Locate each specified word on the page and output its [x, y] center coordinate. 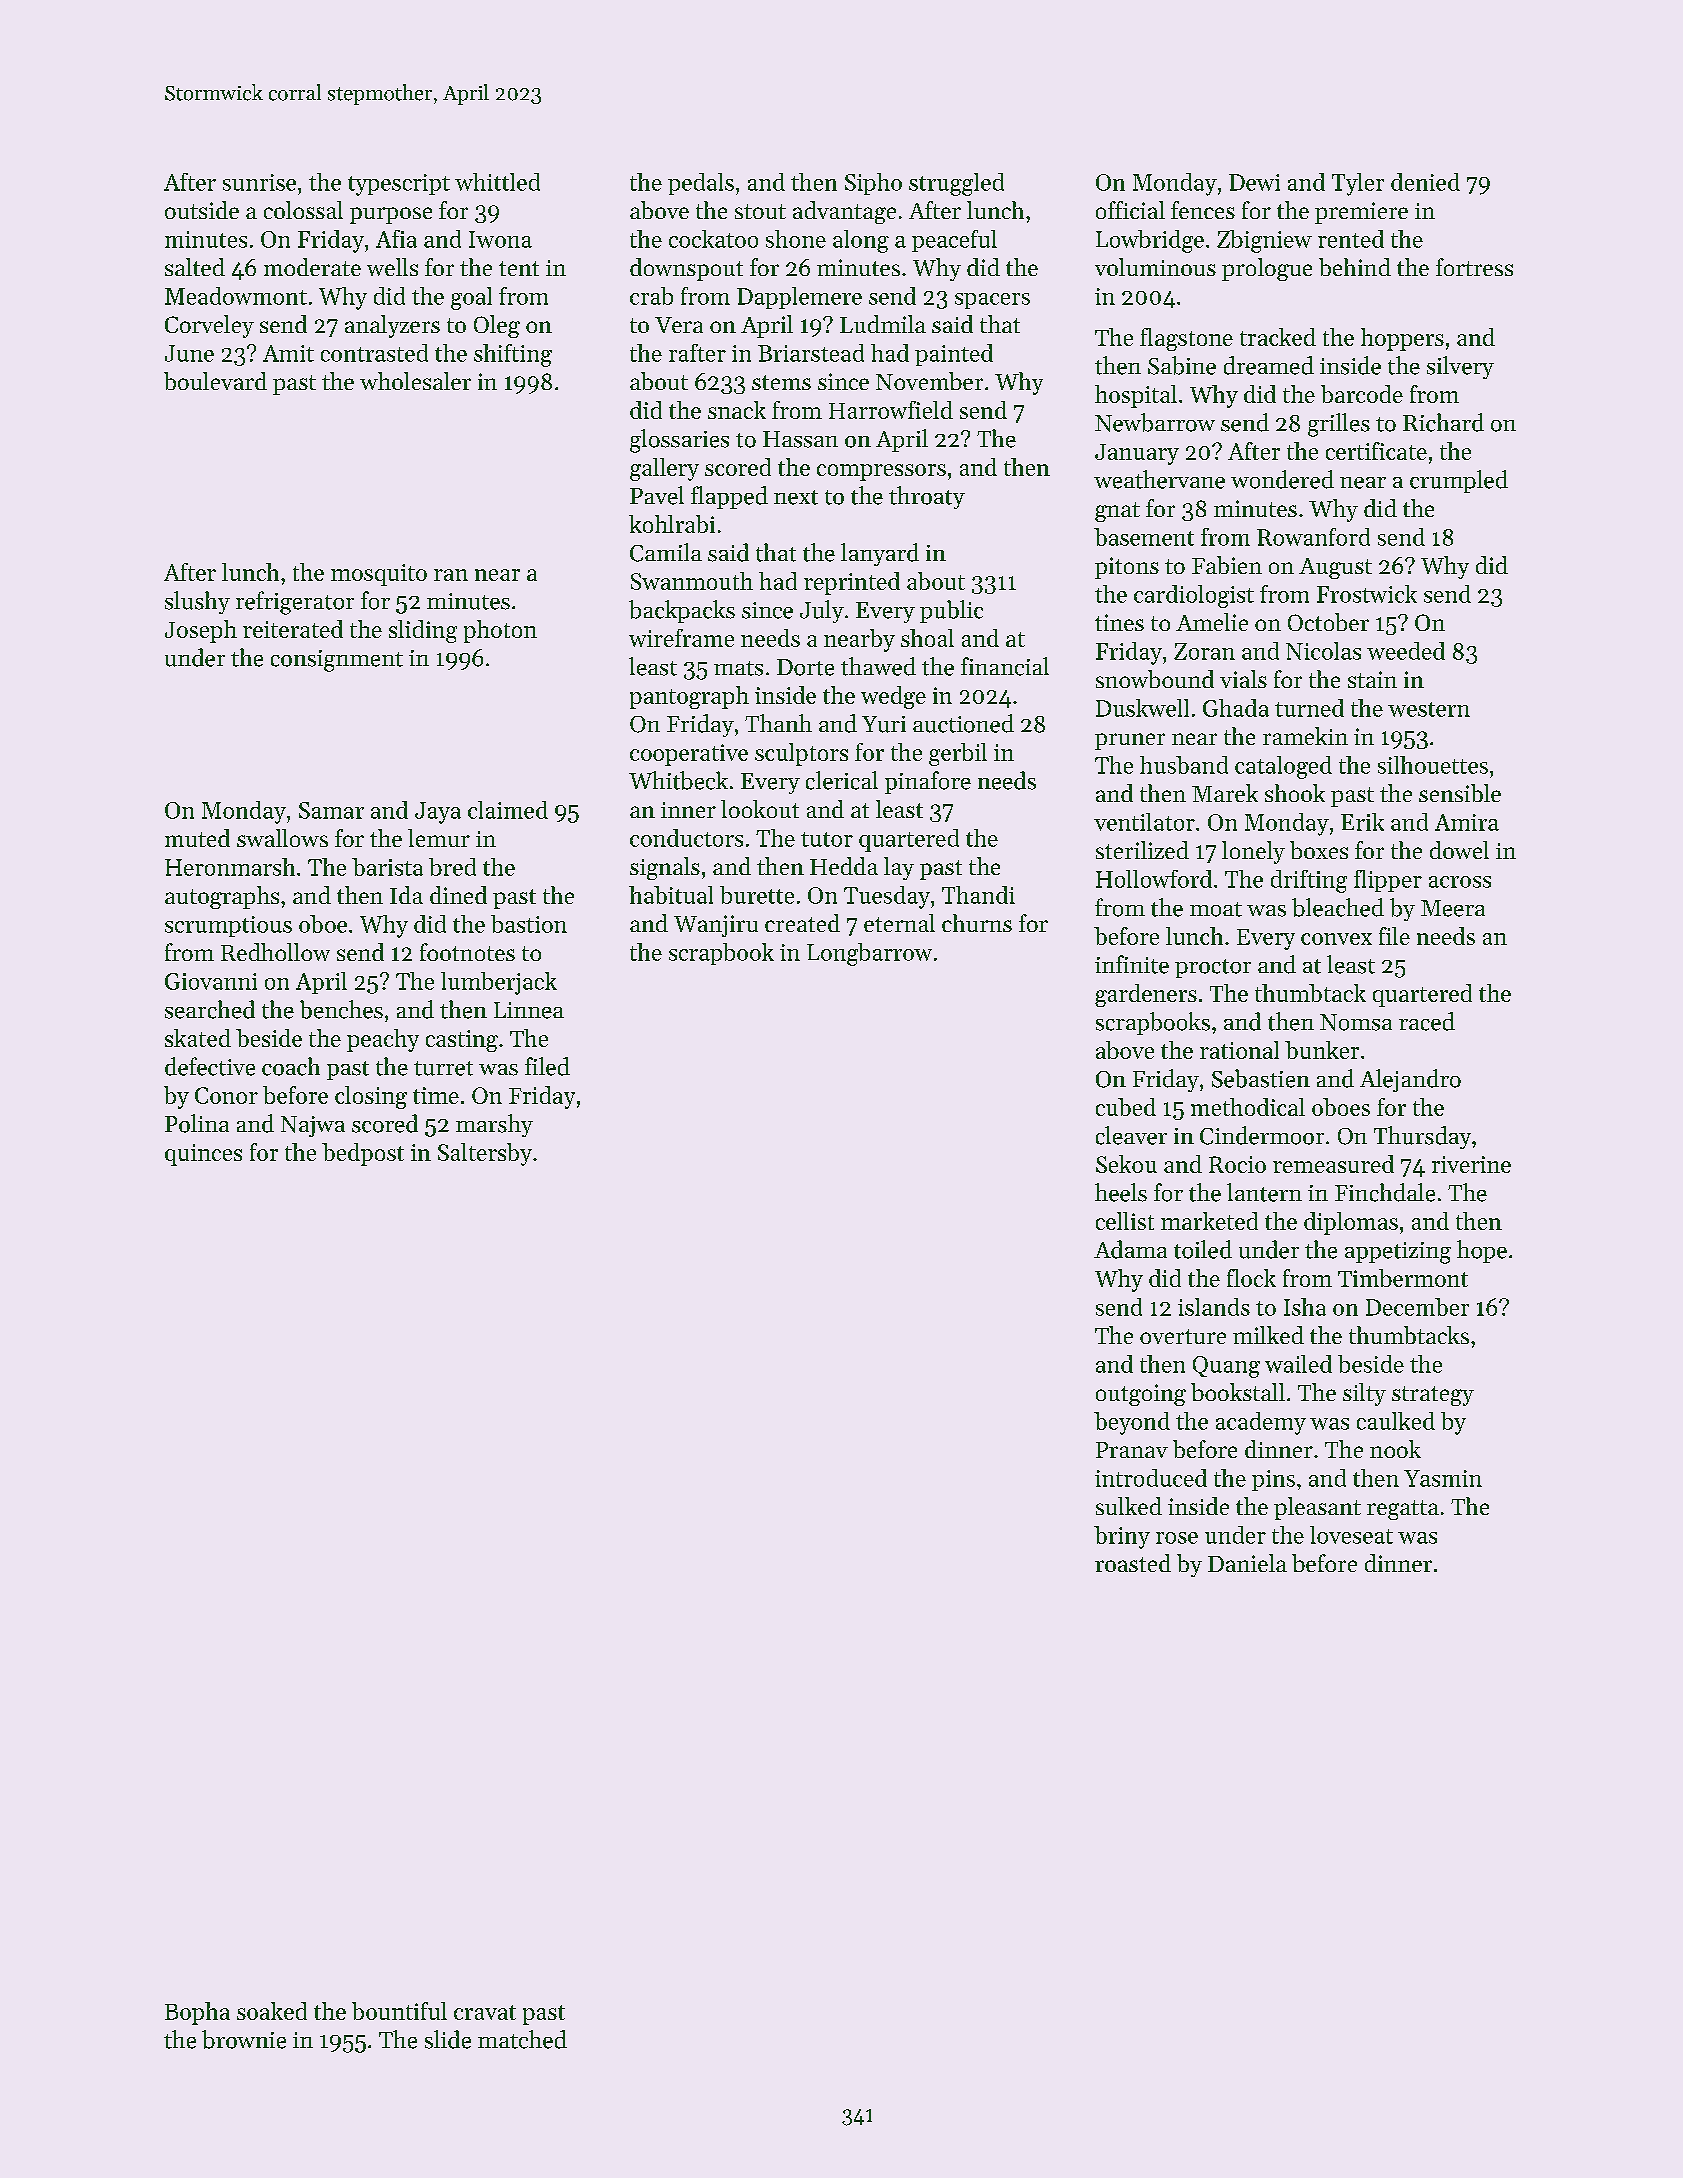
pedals [701, 184]
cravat [485, 2012]
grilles [1339, 425]
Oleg [497, 326]
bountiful [399, 2011]
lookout [760, 809]
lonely [1253, 852]
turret [443, 1068]
